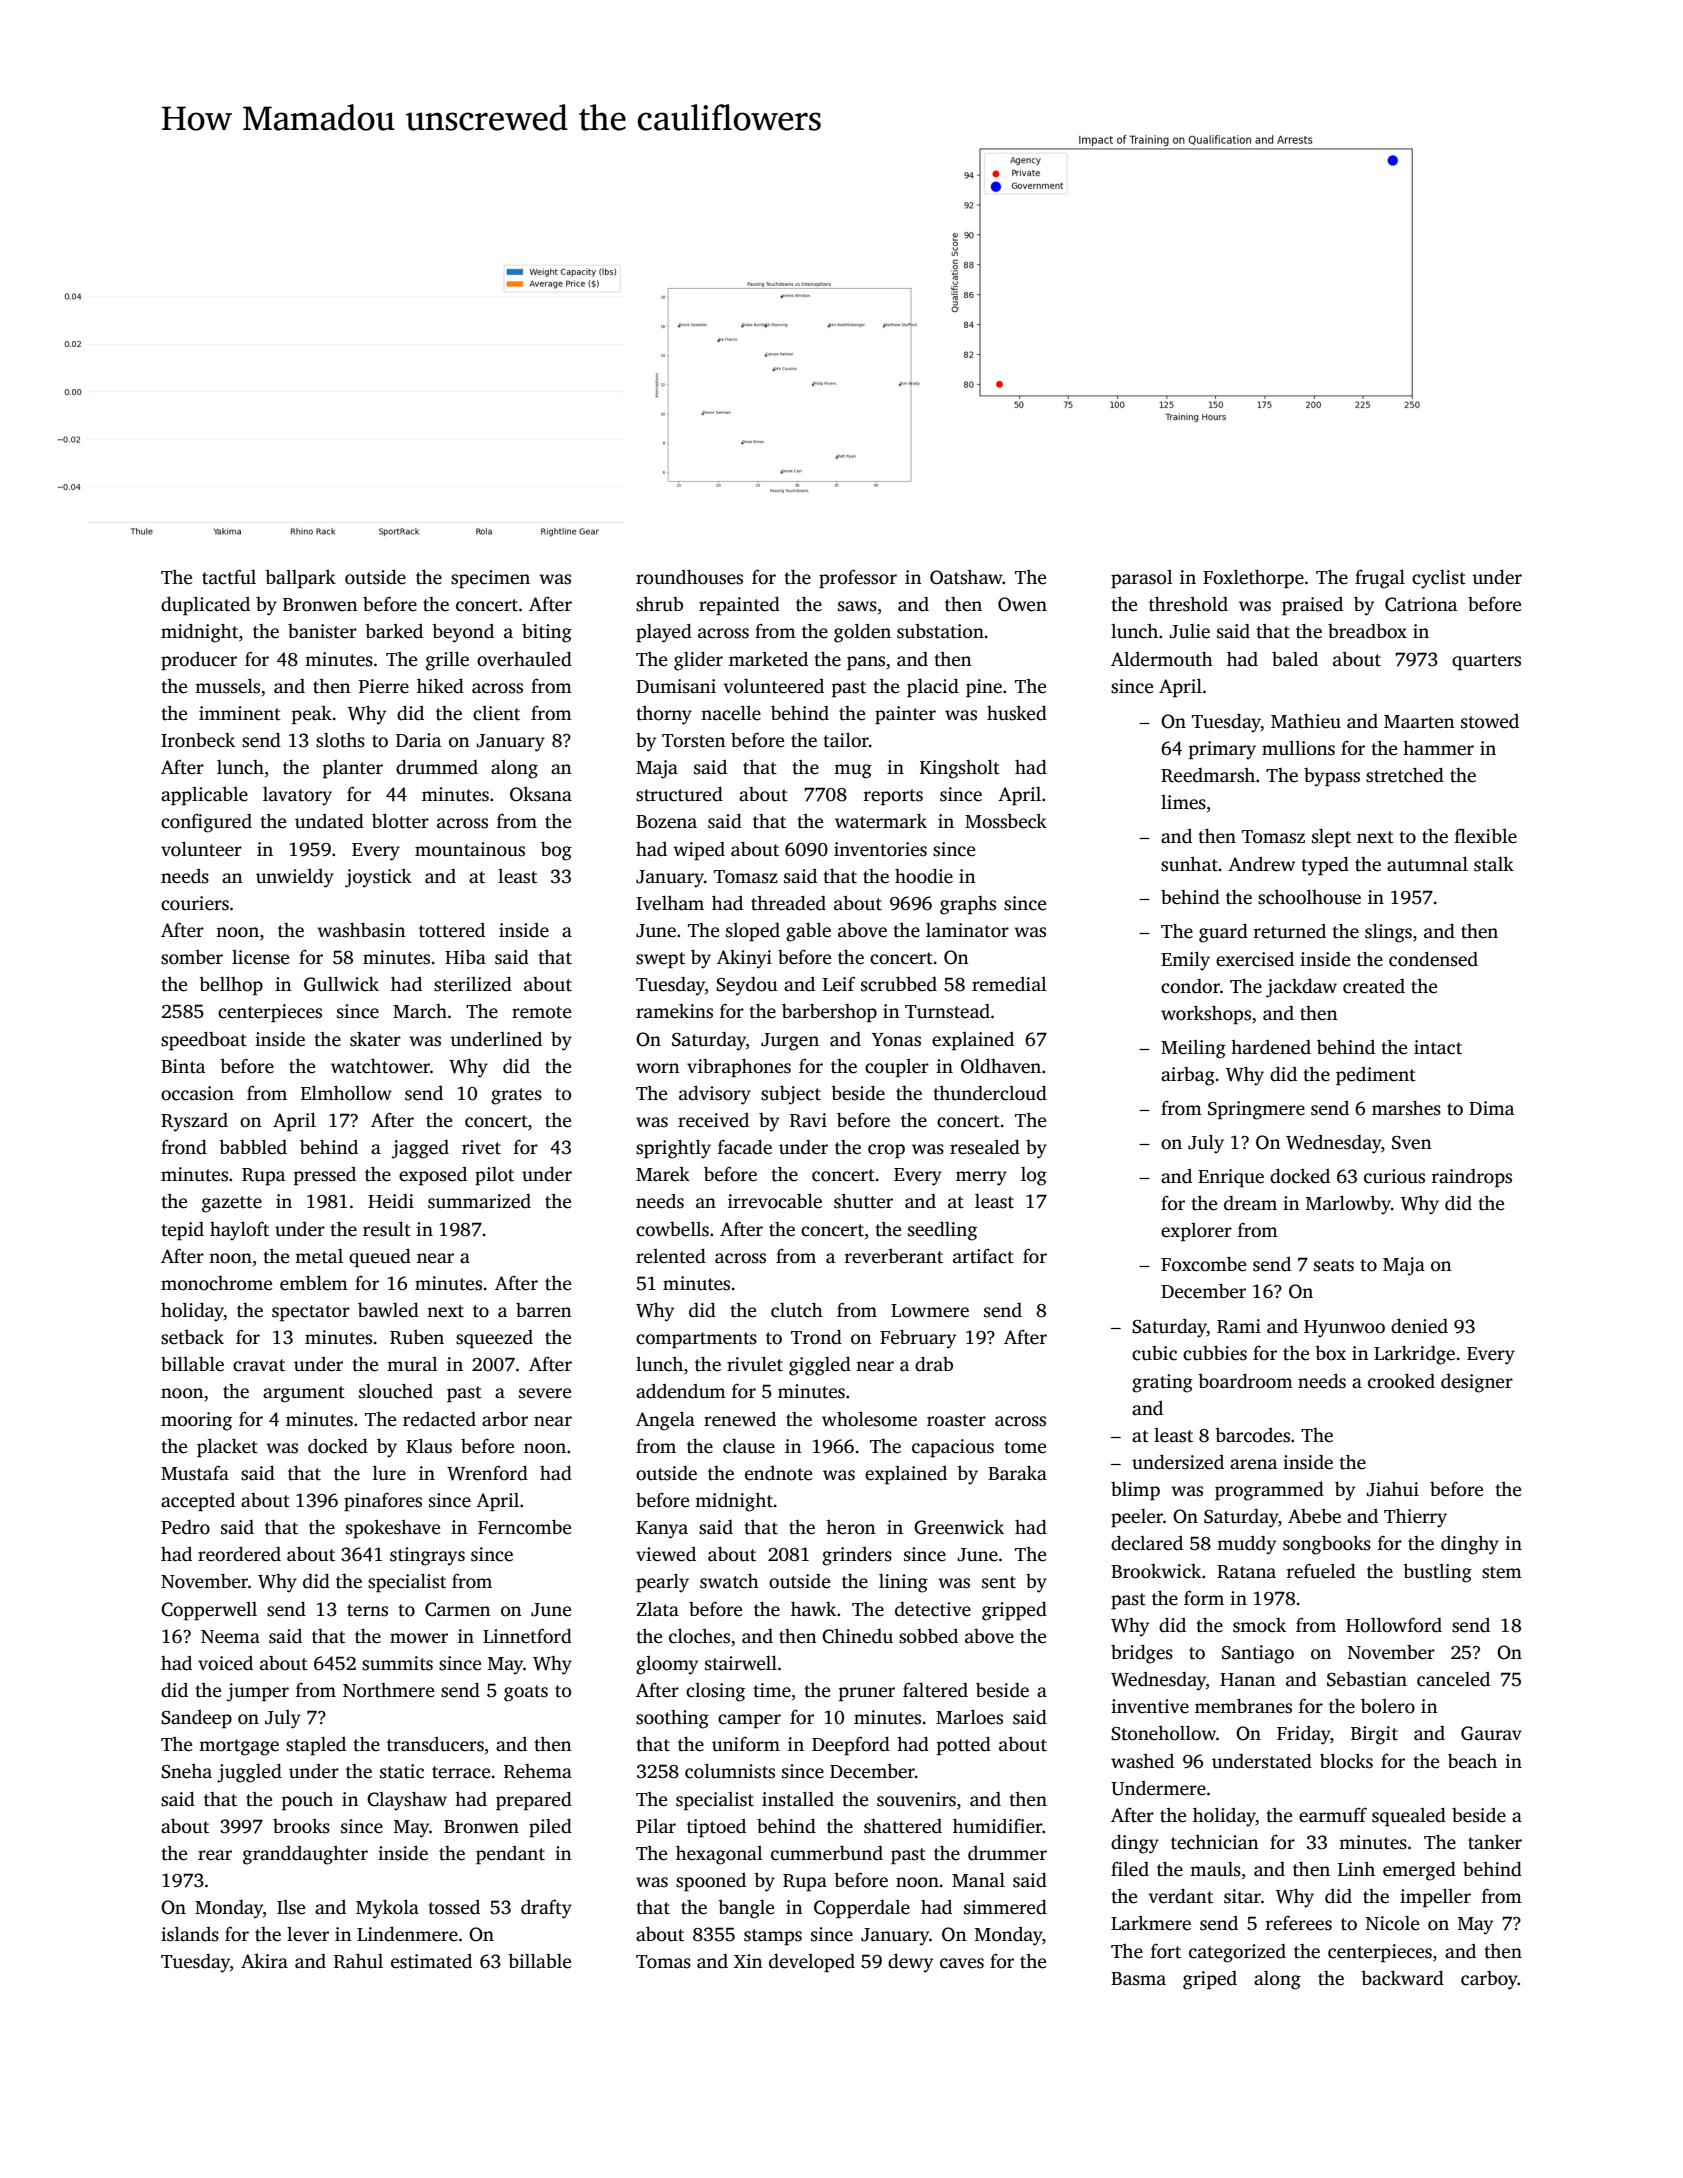 The height and width of the screenshot is (2178, 1683). Describe the element at coordinates (229, 577) in the screenshot. I see `tactful` at that location.
